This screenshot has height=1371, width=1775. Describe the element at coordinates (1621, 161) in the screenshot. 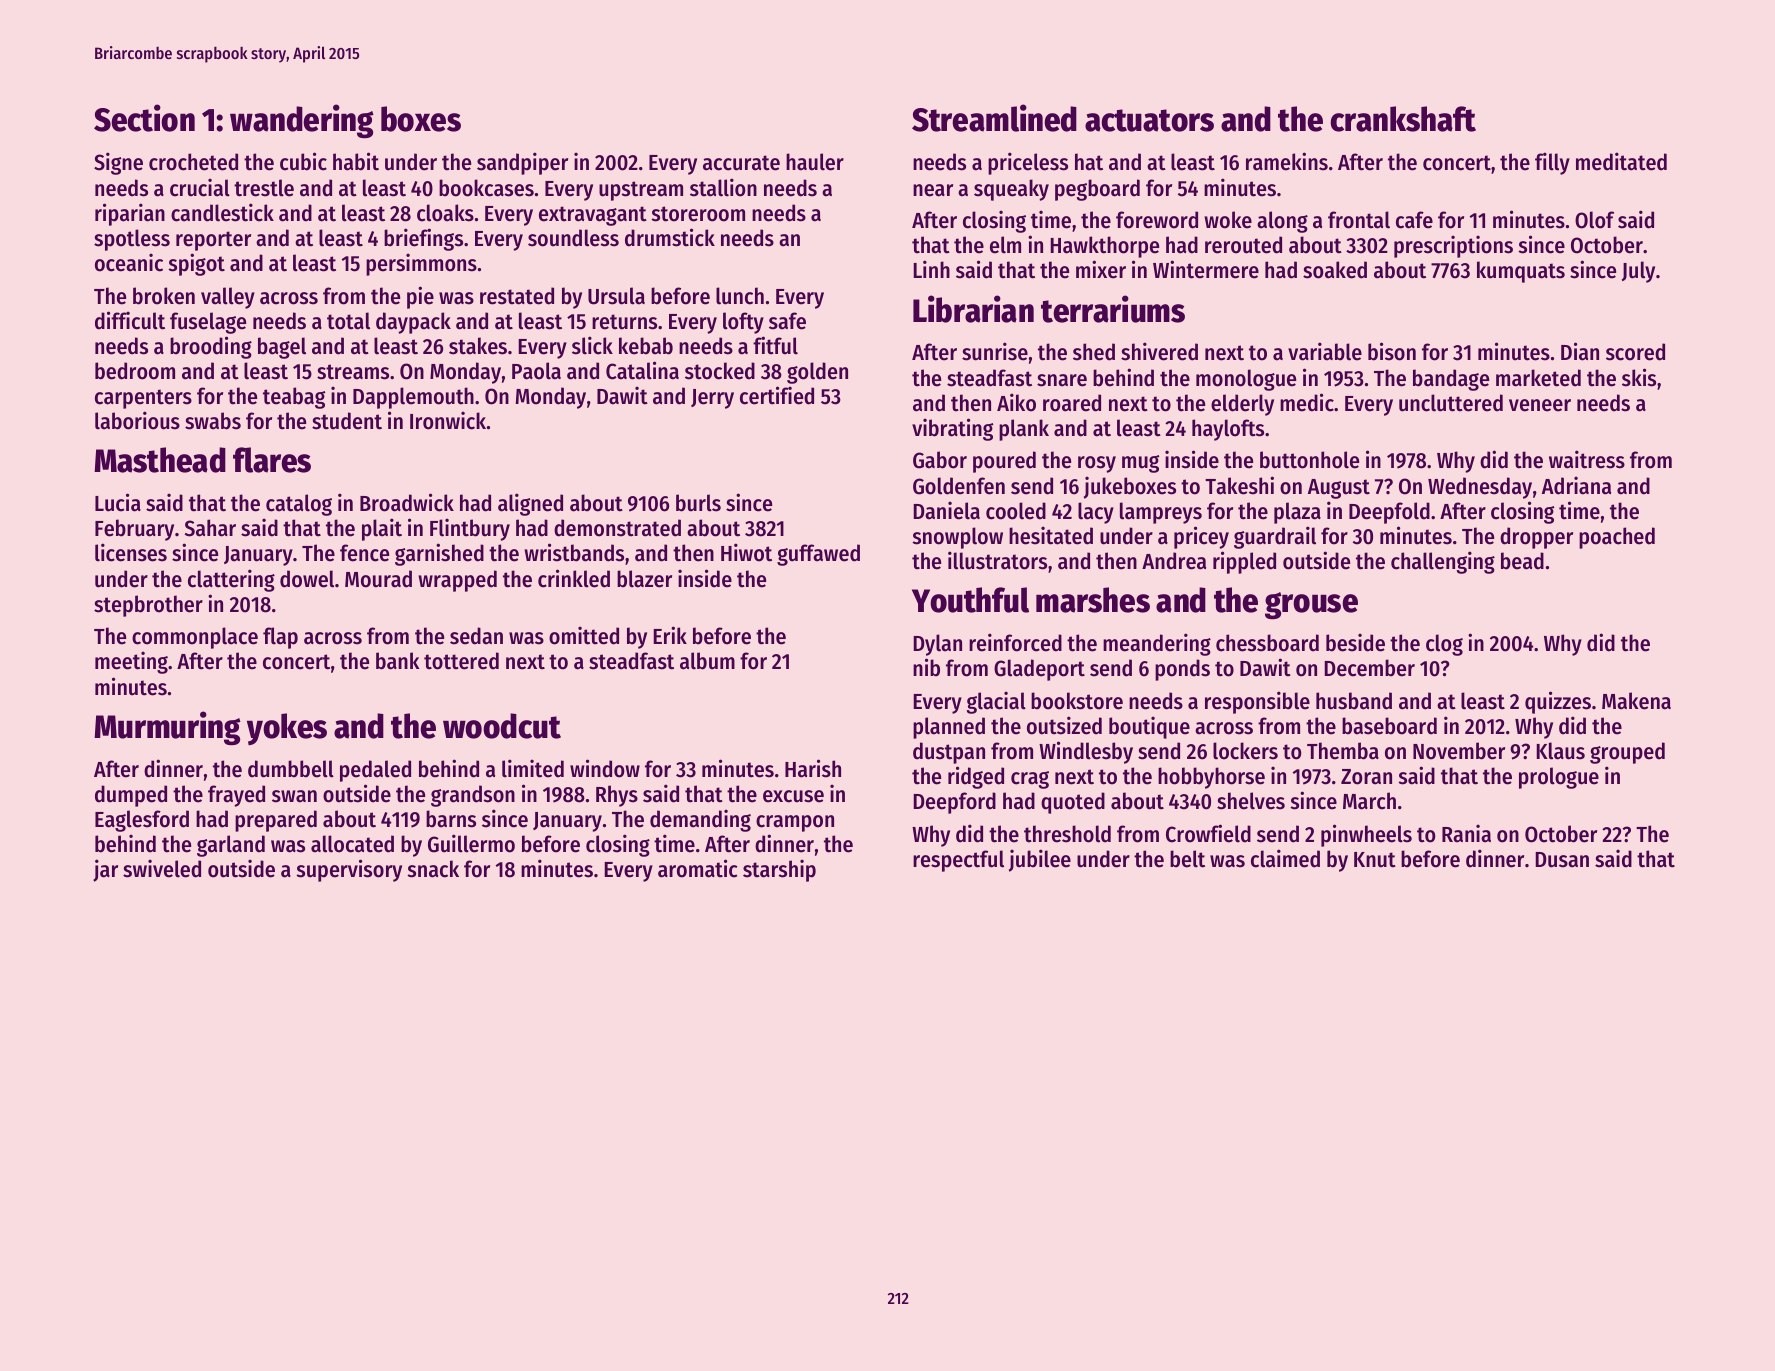

I see `meditated` at that location.
